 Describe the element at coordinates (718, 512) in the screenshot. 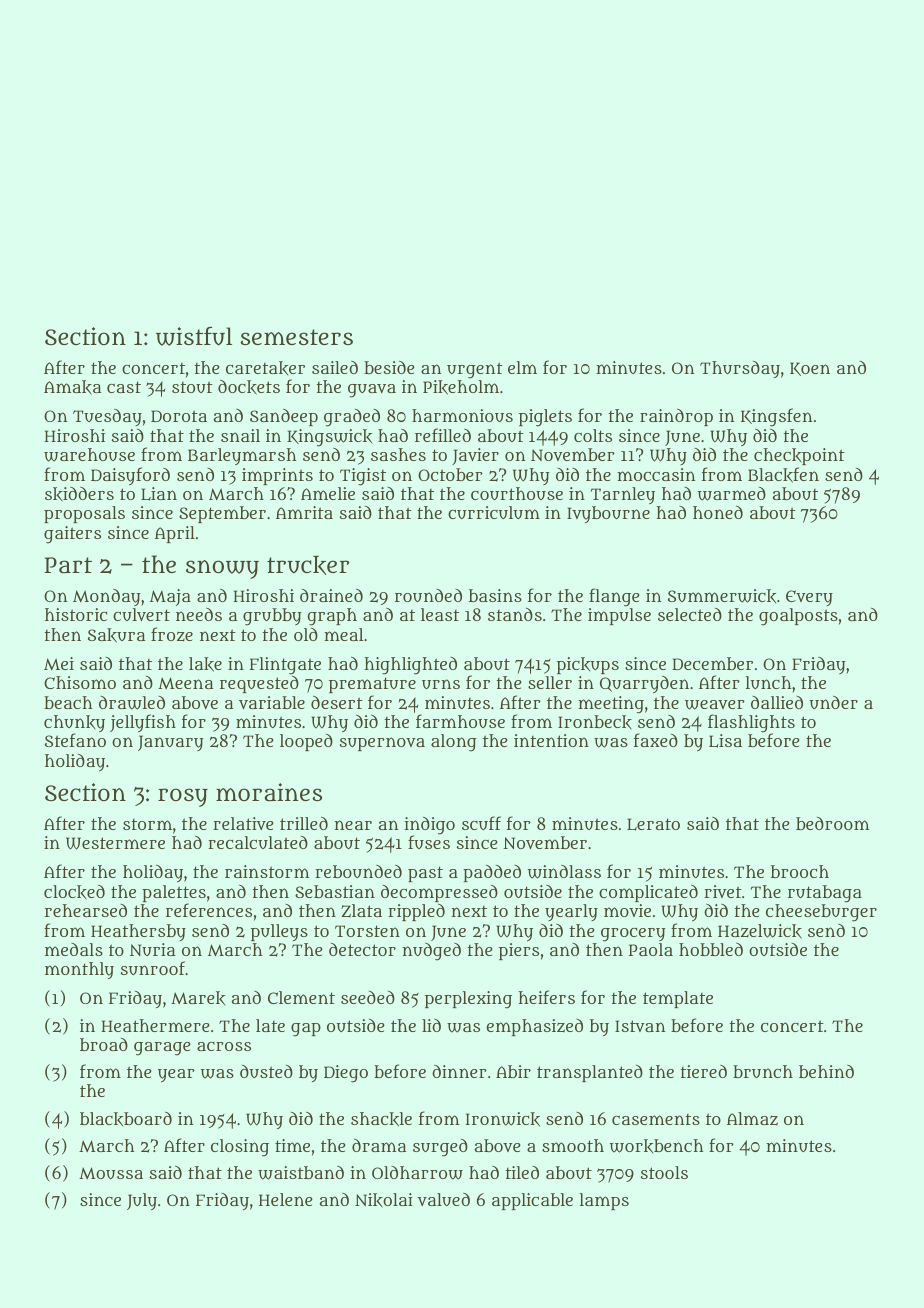

I see `honed` at that location.
